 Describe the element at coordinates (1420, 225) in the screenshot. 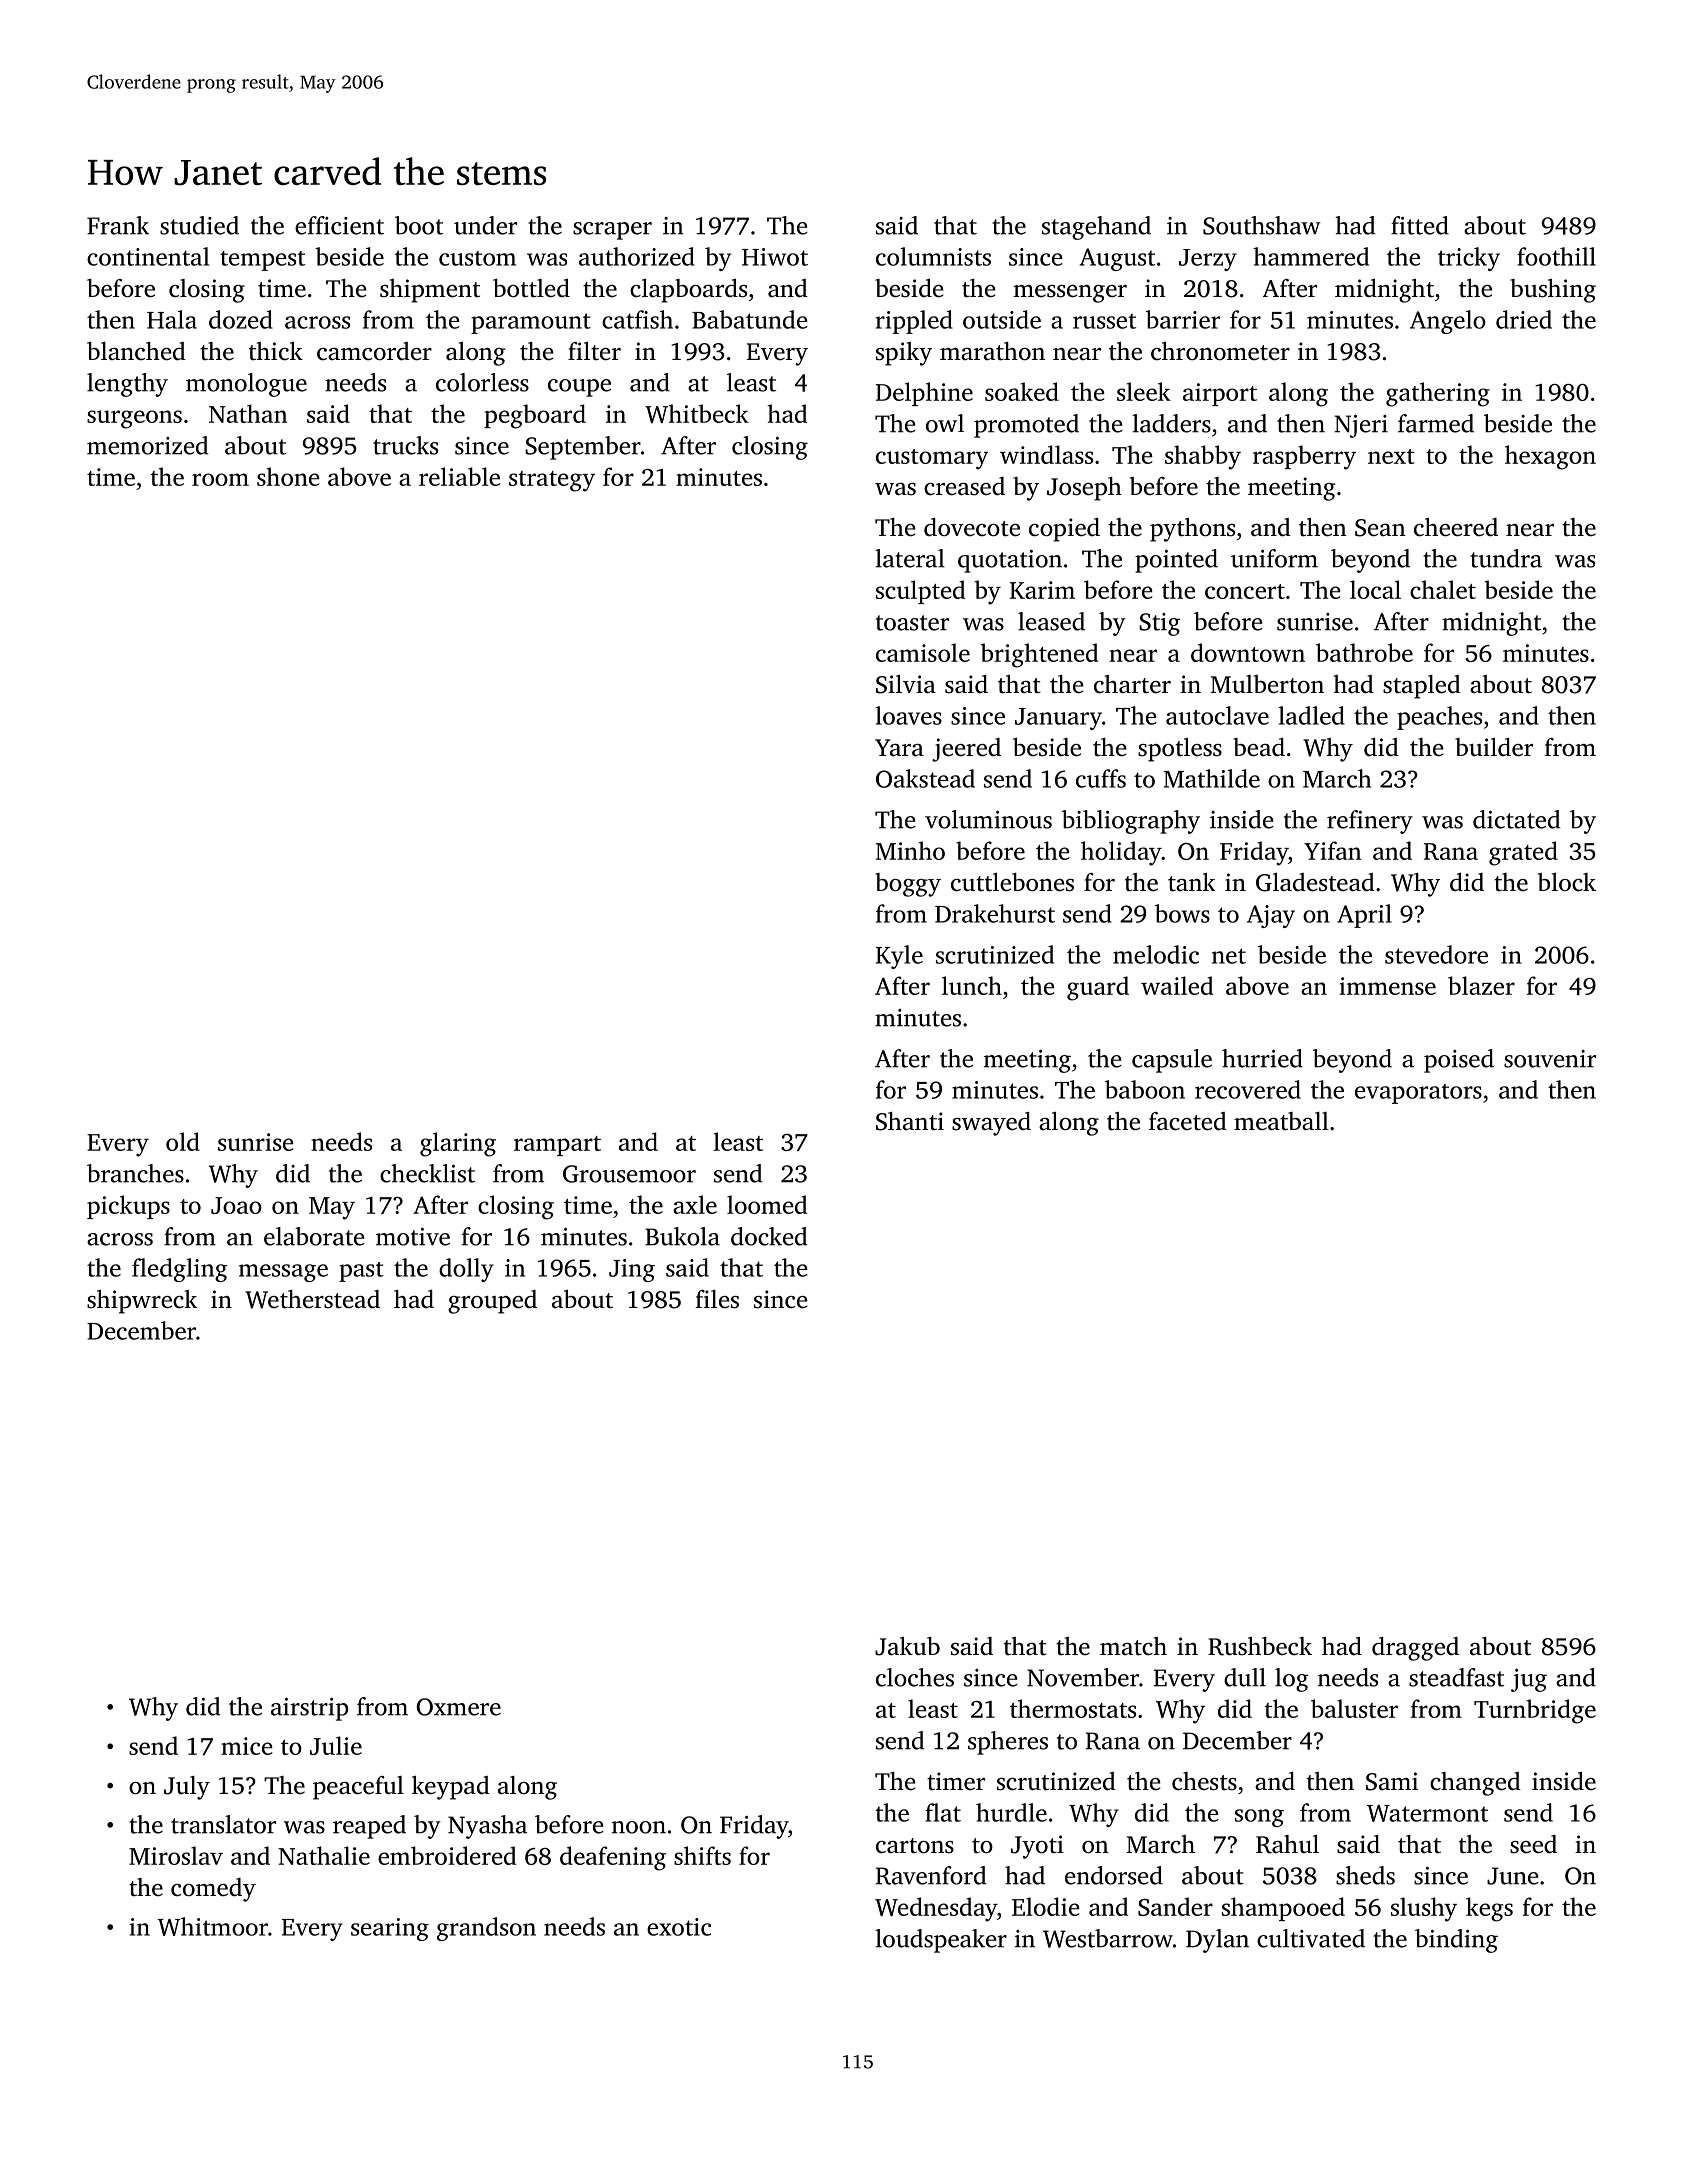

I see `fitted` at that location.
